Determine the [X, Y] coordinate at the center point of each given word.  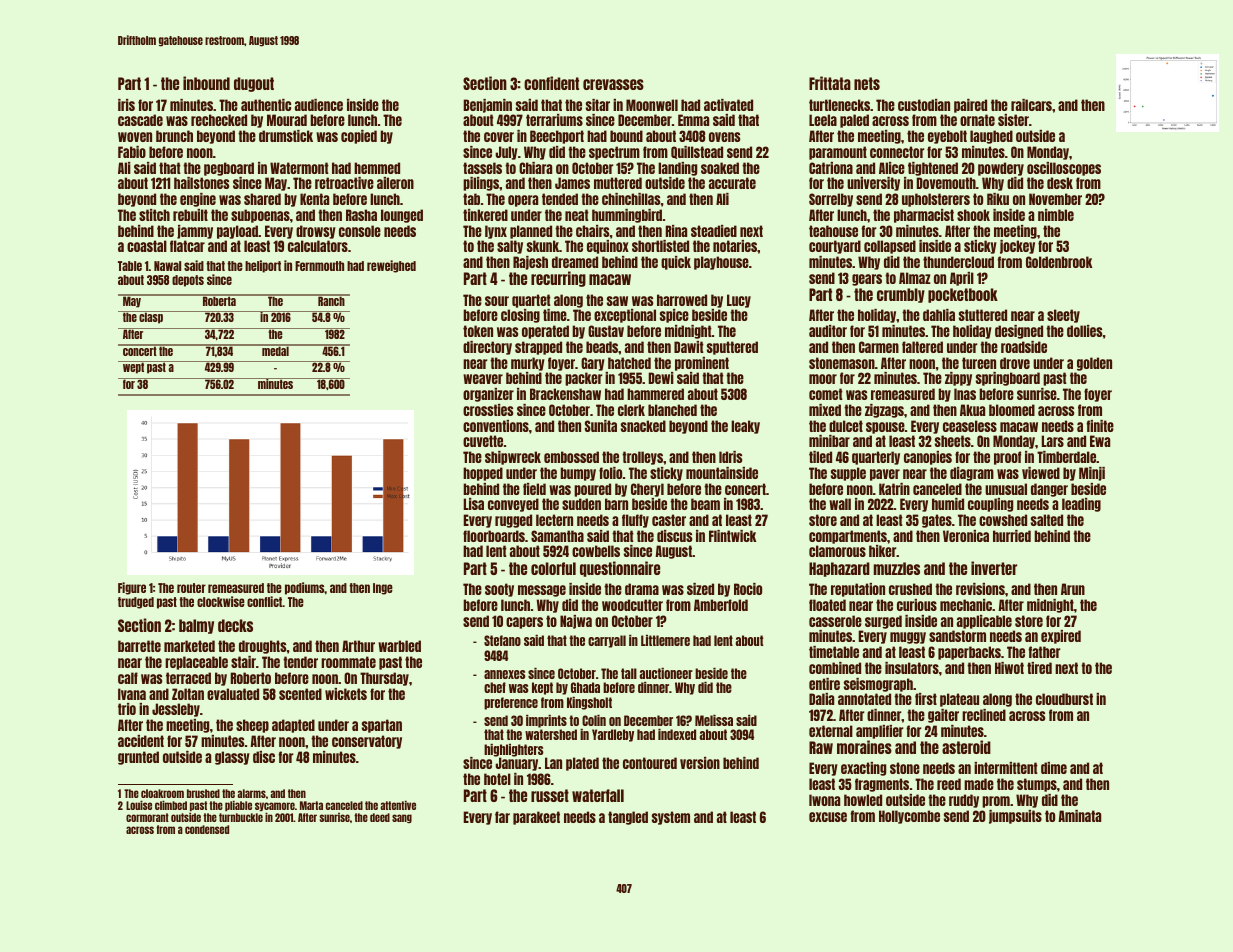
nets [867, 83]
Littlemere [665, 640]
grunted [138, 758]
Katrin [894, 489]
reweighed [391, 266]
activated [728, 105]
